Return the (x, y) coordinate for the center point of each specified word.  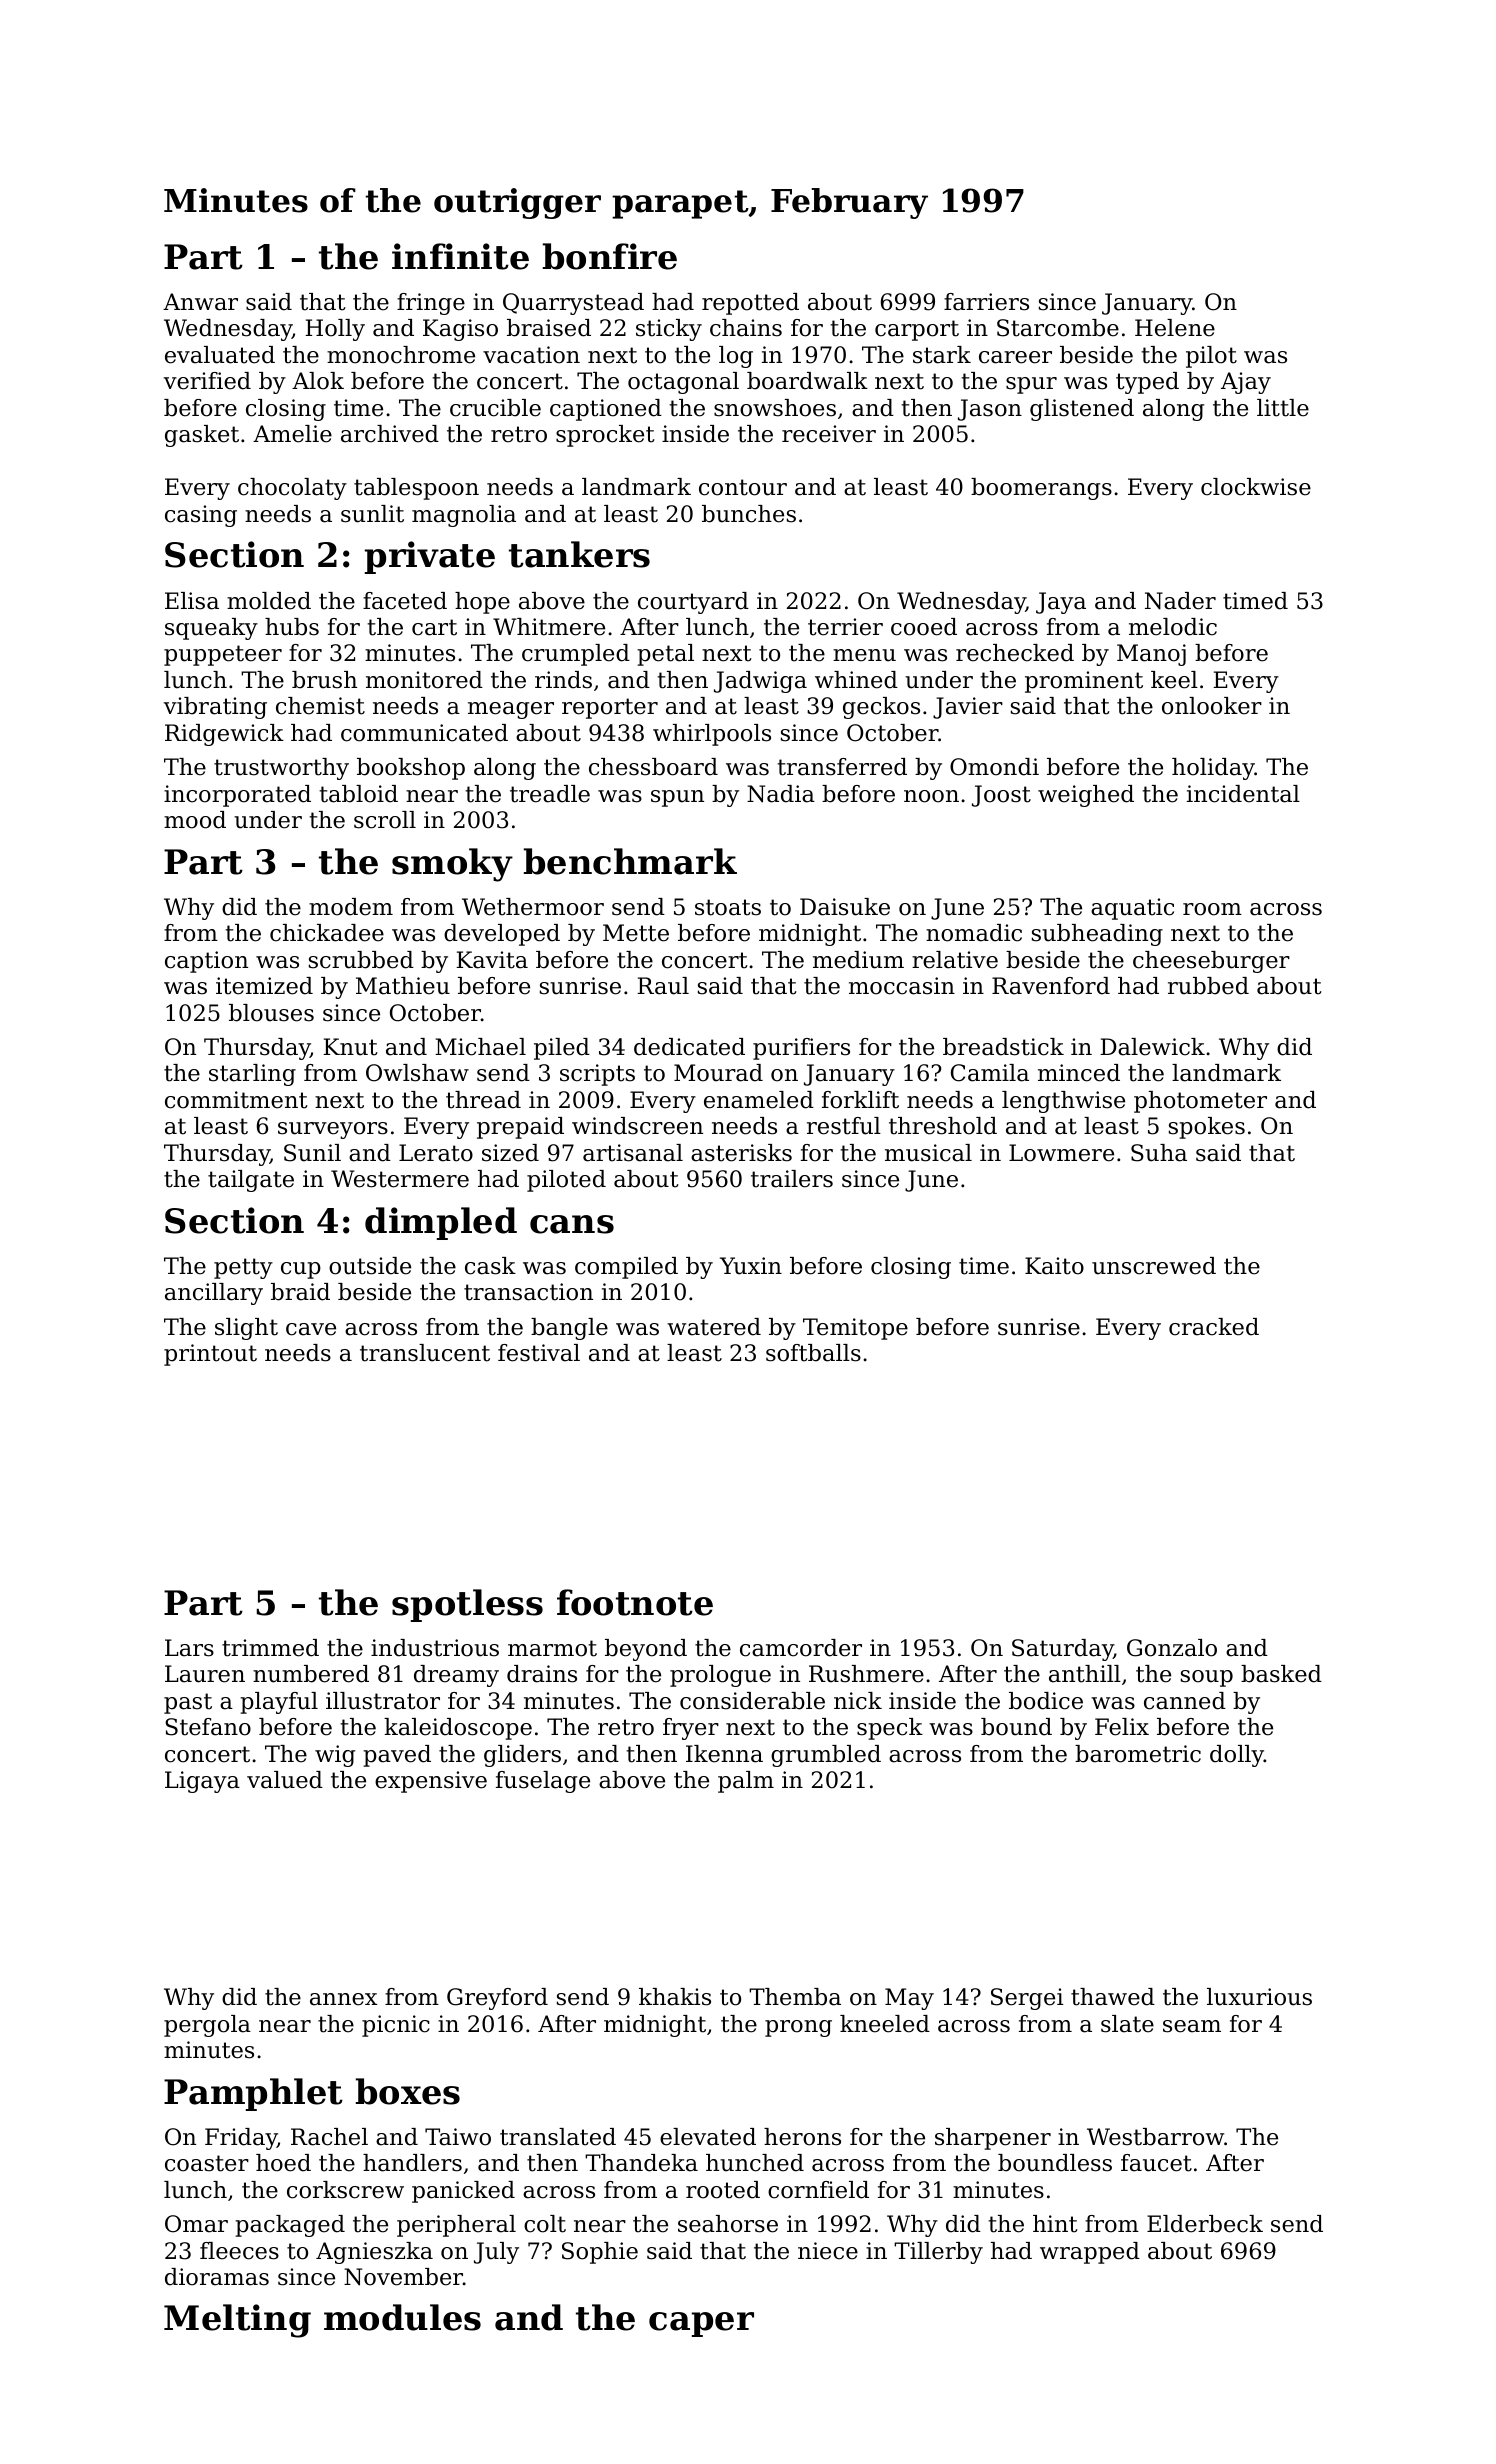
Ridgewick (224, 735)
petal (665, 655)
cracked (1214, 1327)
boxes (408, 2091)
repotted (750, 304)
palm (746, 1782)
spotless (467, 1605)
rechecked (1015, 653)
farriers (986, 302)
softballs (813, 1353)
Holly (335, 330)
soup (1207, 1678)
